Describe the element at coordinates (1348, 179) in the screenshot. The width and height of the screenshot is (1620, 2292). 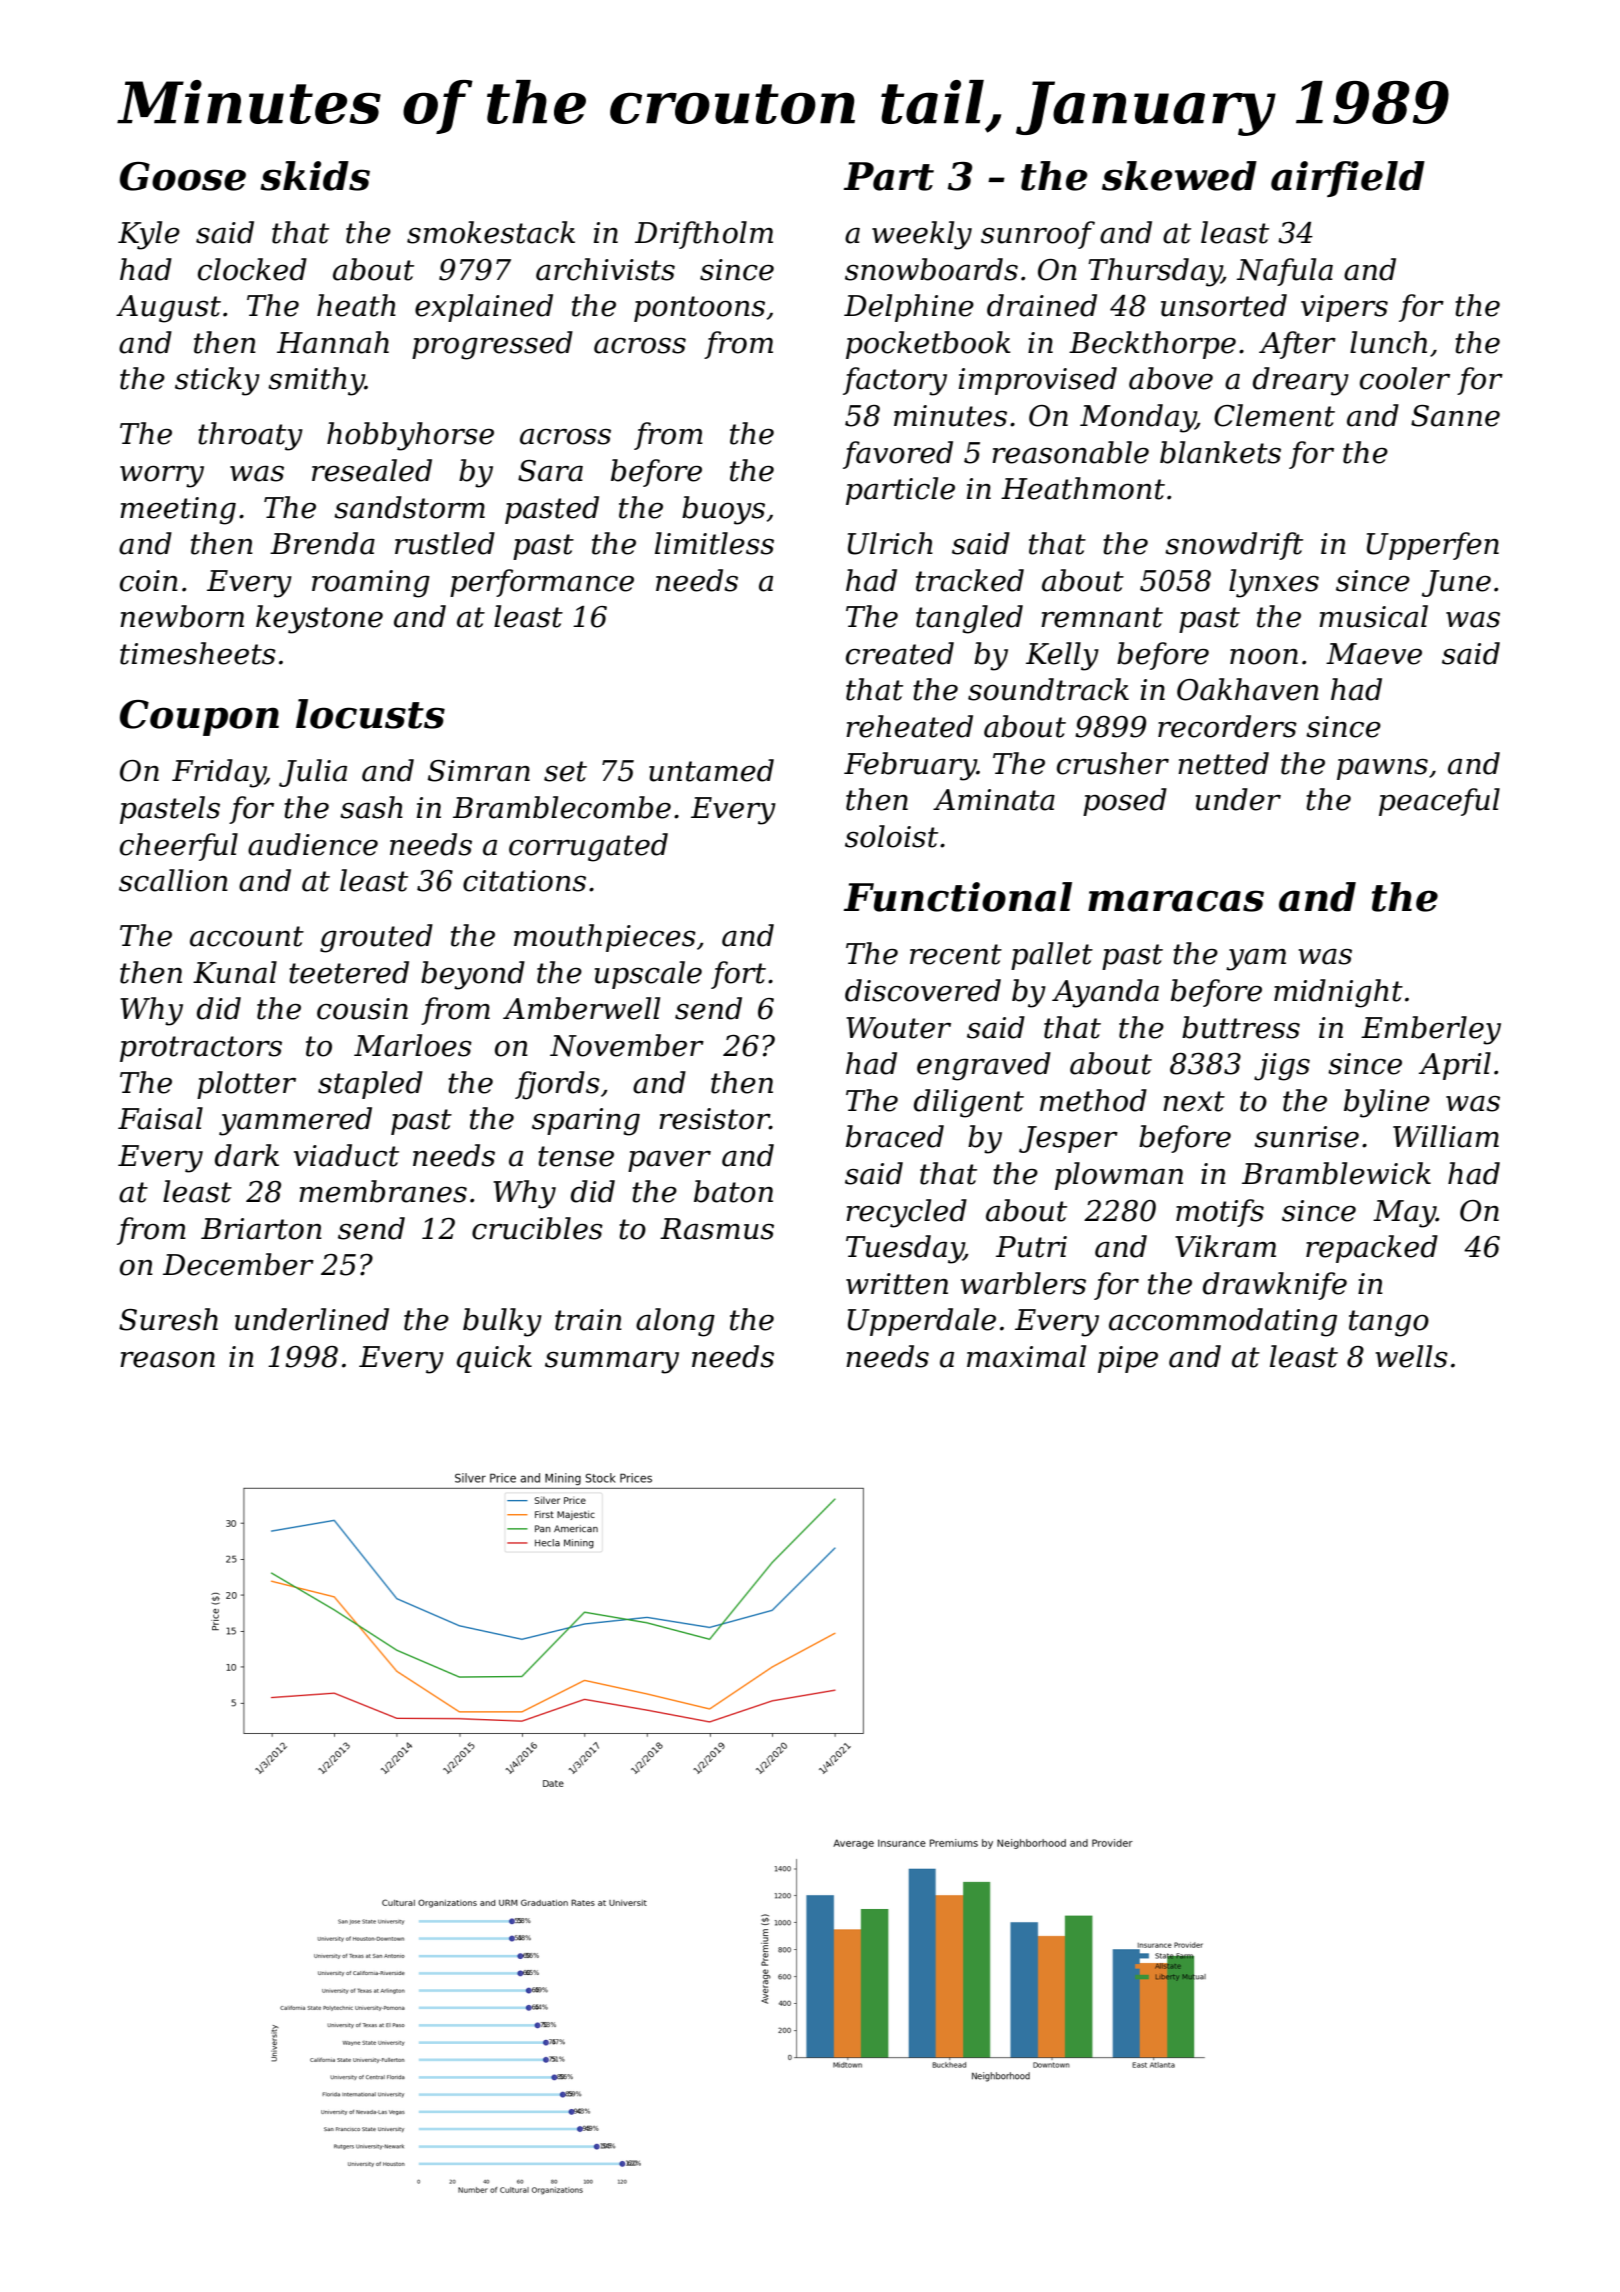
I see `airfield` at that location.
